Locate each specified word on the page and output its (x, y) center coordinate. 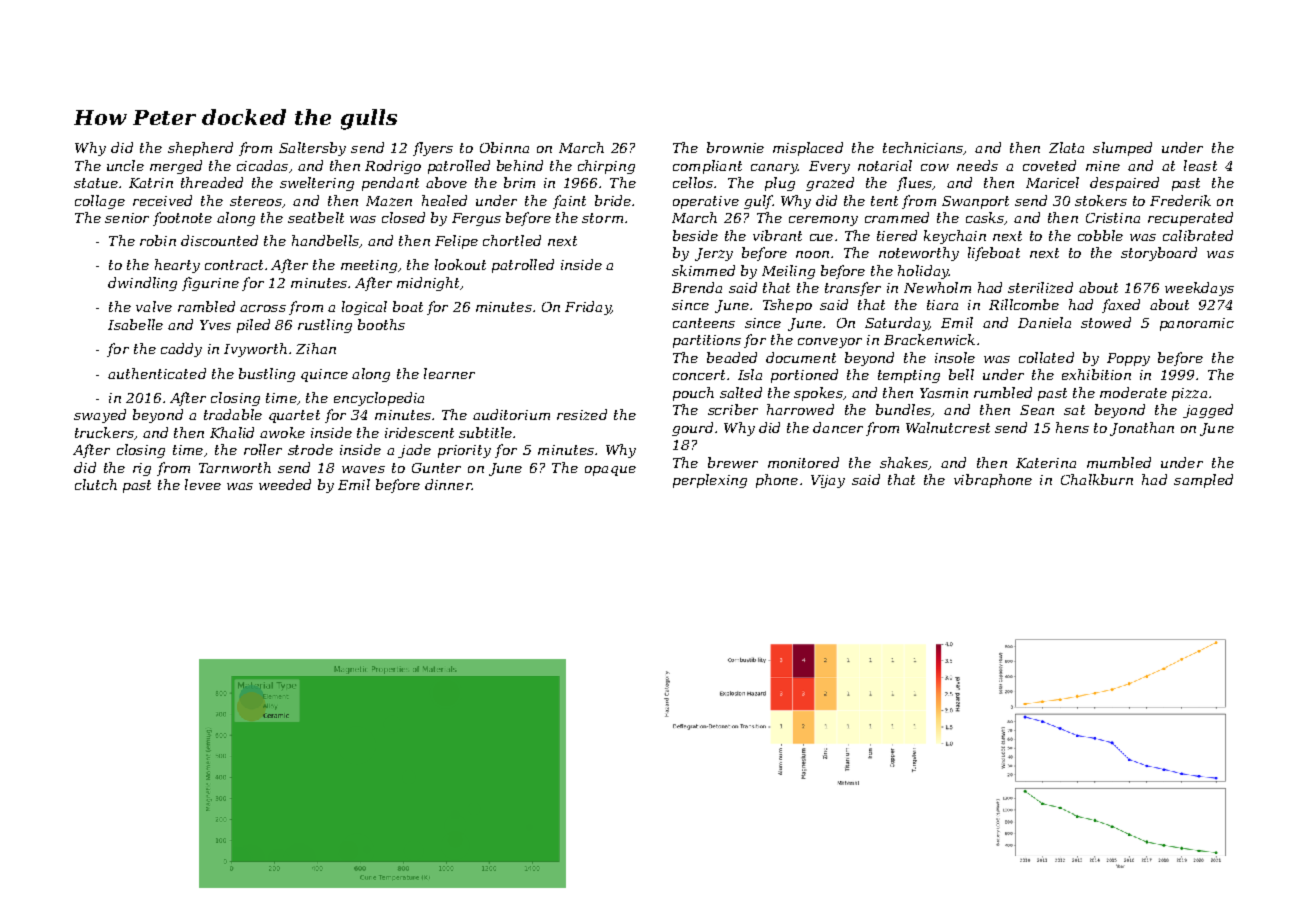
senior (127, 218)
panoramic (1197, 324)
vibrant (777, 235)
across (263, 308)
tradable (233, 414)
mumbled (1119, 462)
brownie (735, 147)
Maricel (1052, 182)
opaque (610, 471)
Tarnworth (235, 467)
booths (381, 324)
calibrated (1198, 235)
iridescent (419, 432)
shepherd (200, 149)
